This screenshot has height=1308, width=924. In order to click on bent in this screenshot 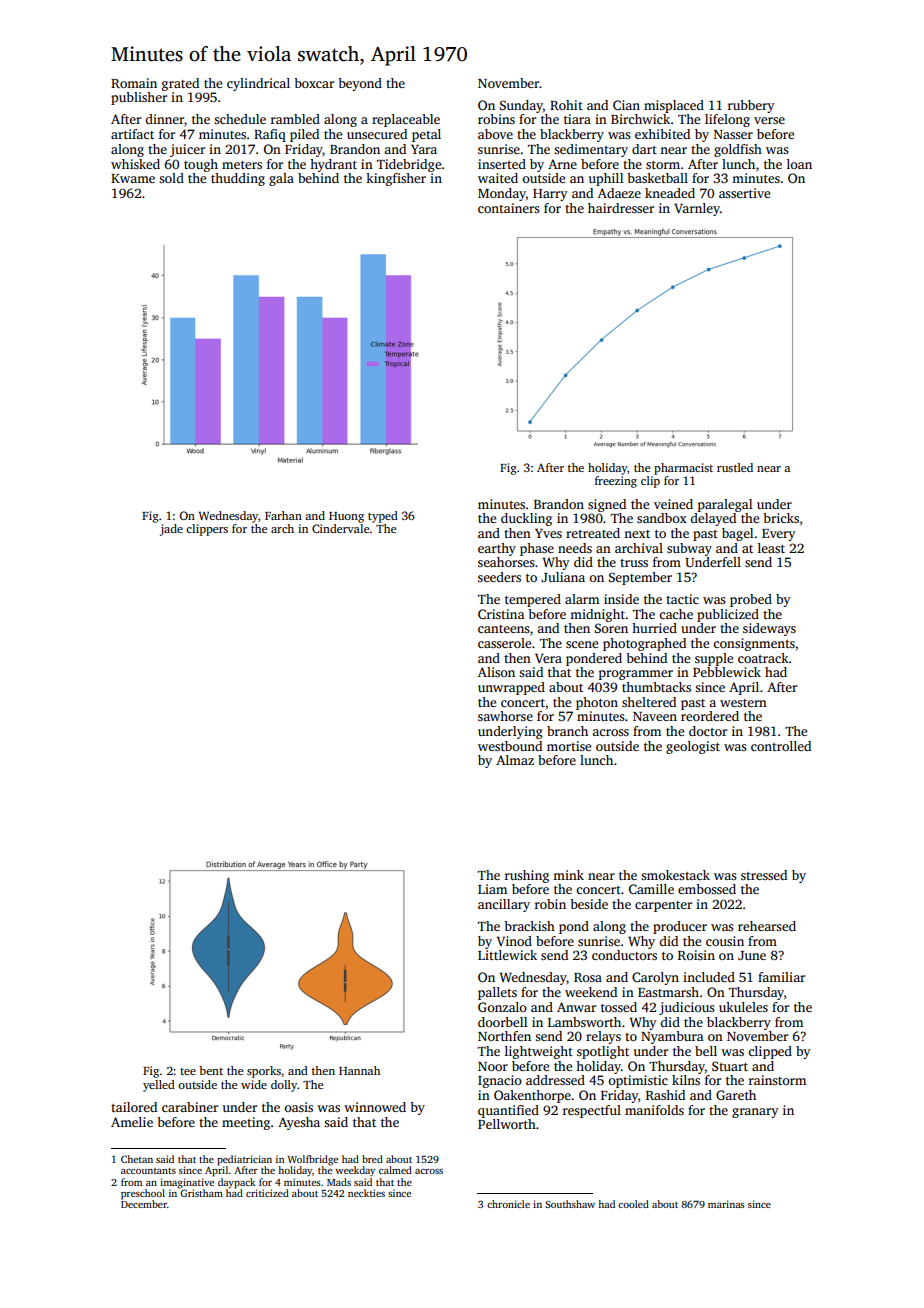, I will do `click(211, 1070)`.
